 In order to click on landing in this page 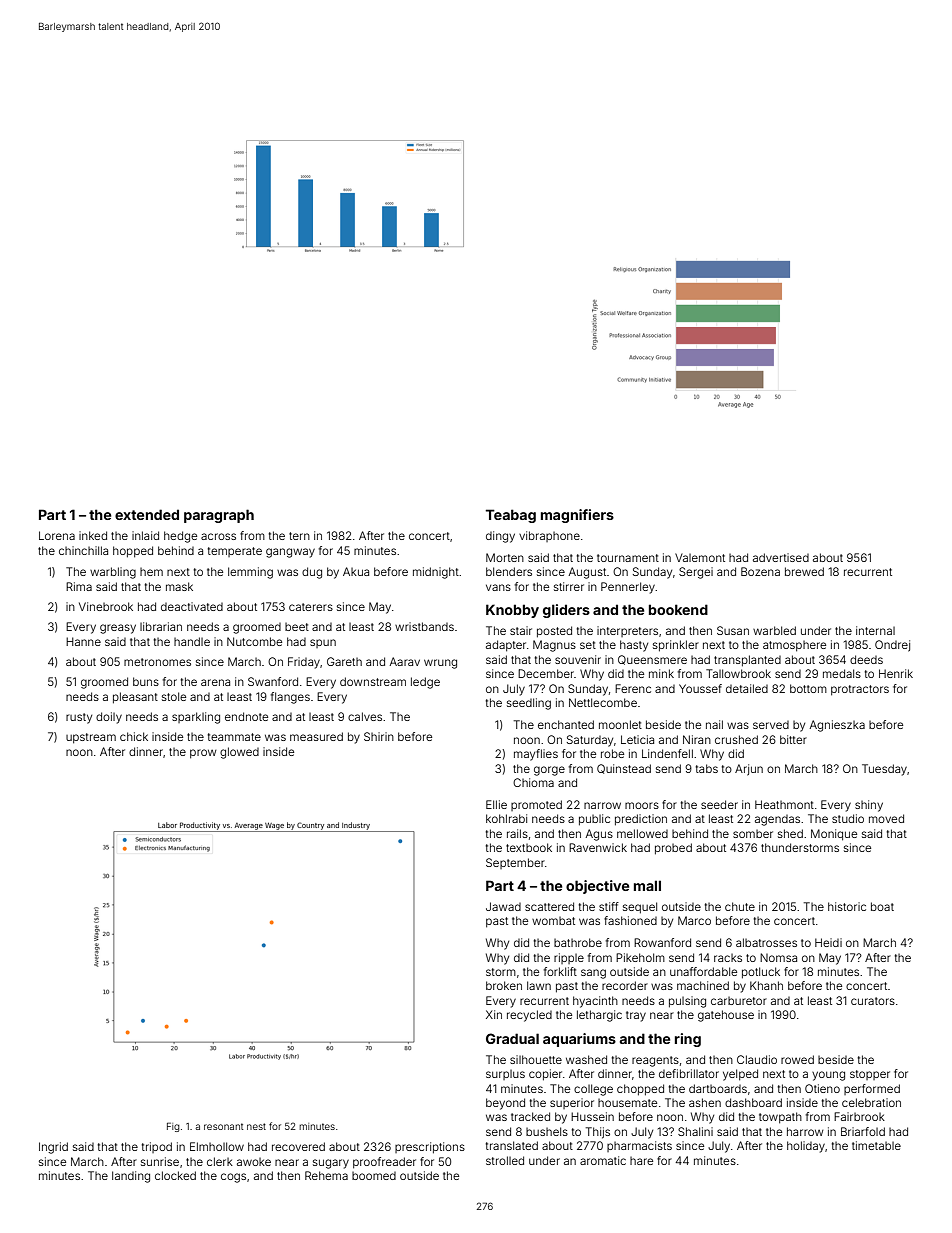, I will do `click(131, 1177)`.
